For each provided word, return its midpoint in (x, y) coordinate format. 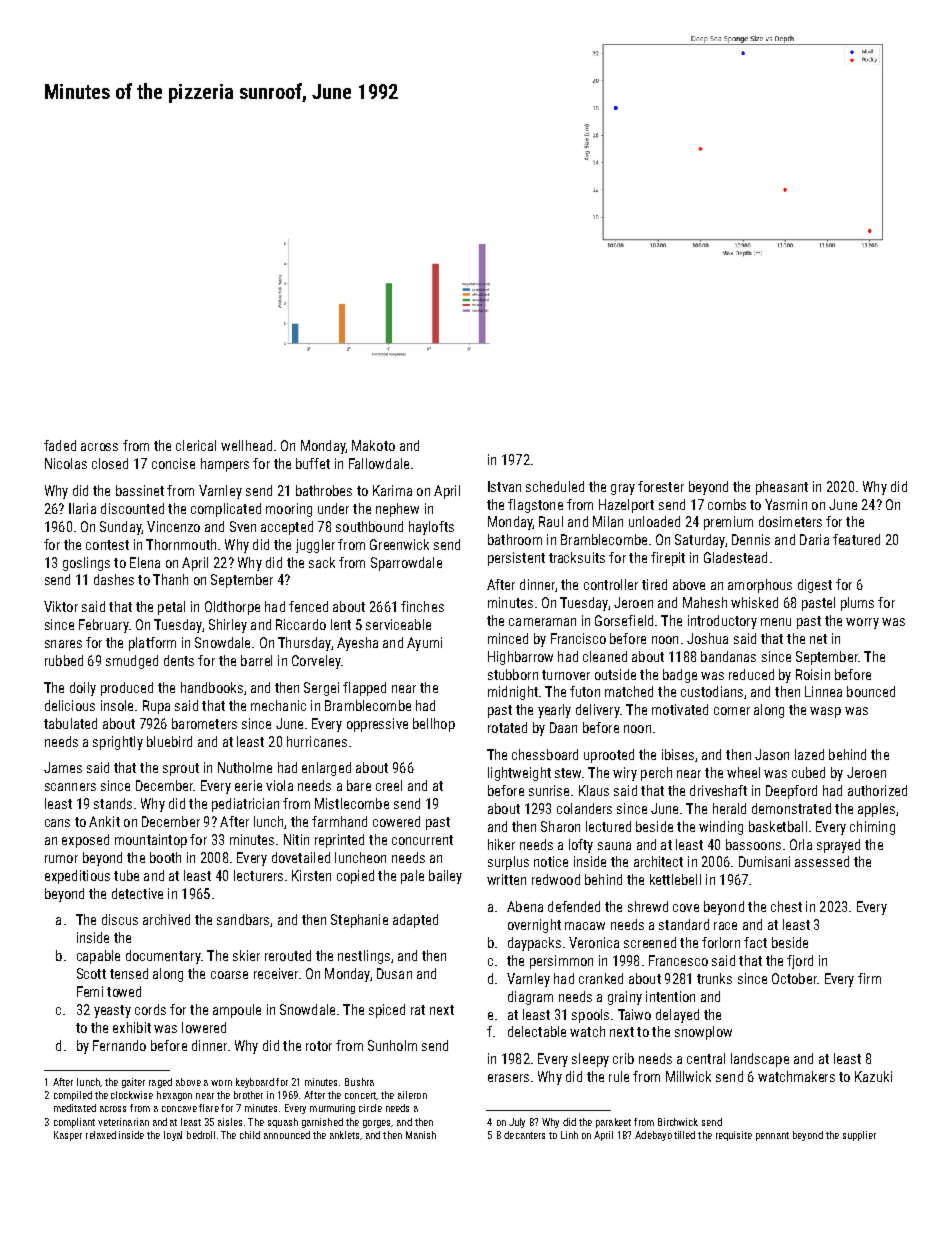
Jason (772, 754)
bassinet (140, 490)
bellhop (434, 725)
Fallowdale (379, 463)
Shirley (228, 626)
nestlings (364, 957)
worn (221, 1083)
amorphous (760, 586)
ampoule (237, 1011)
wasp (825, 712)
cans (57, 823)
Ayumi (424, 644)
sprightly (118, 743)
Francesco (678, 960)
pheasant (782, 488)
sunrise (549, 790)
